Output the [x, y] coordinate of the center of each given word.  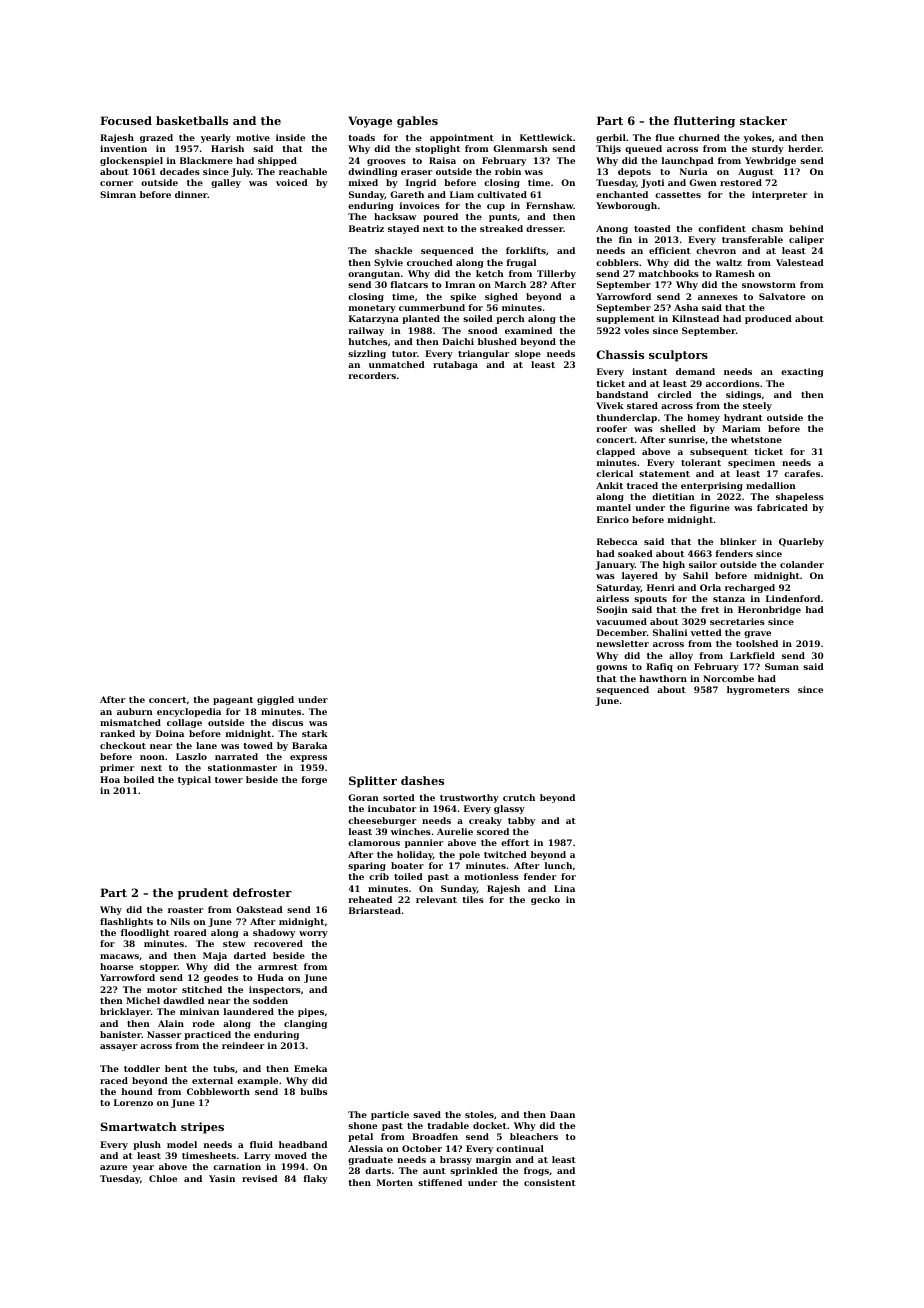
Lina [564, 888]
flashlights [126, 922]
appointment [462, 138]
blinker [738, 541]
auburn [135, 711]
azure [113, 1167]
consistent [550, 1182]
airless [612, 598]
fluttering [704, 122]
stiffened [440, 1182]
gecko [545, 900]
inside [290, 137]
